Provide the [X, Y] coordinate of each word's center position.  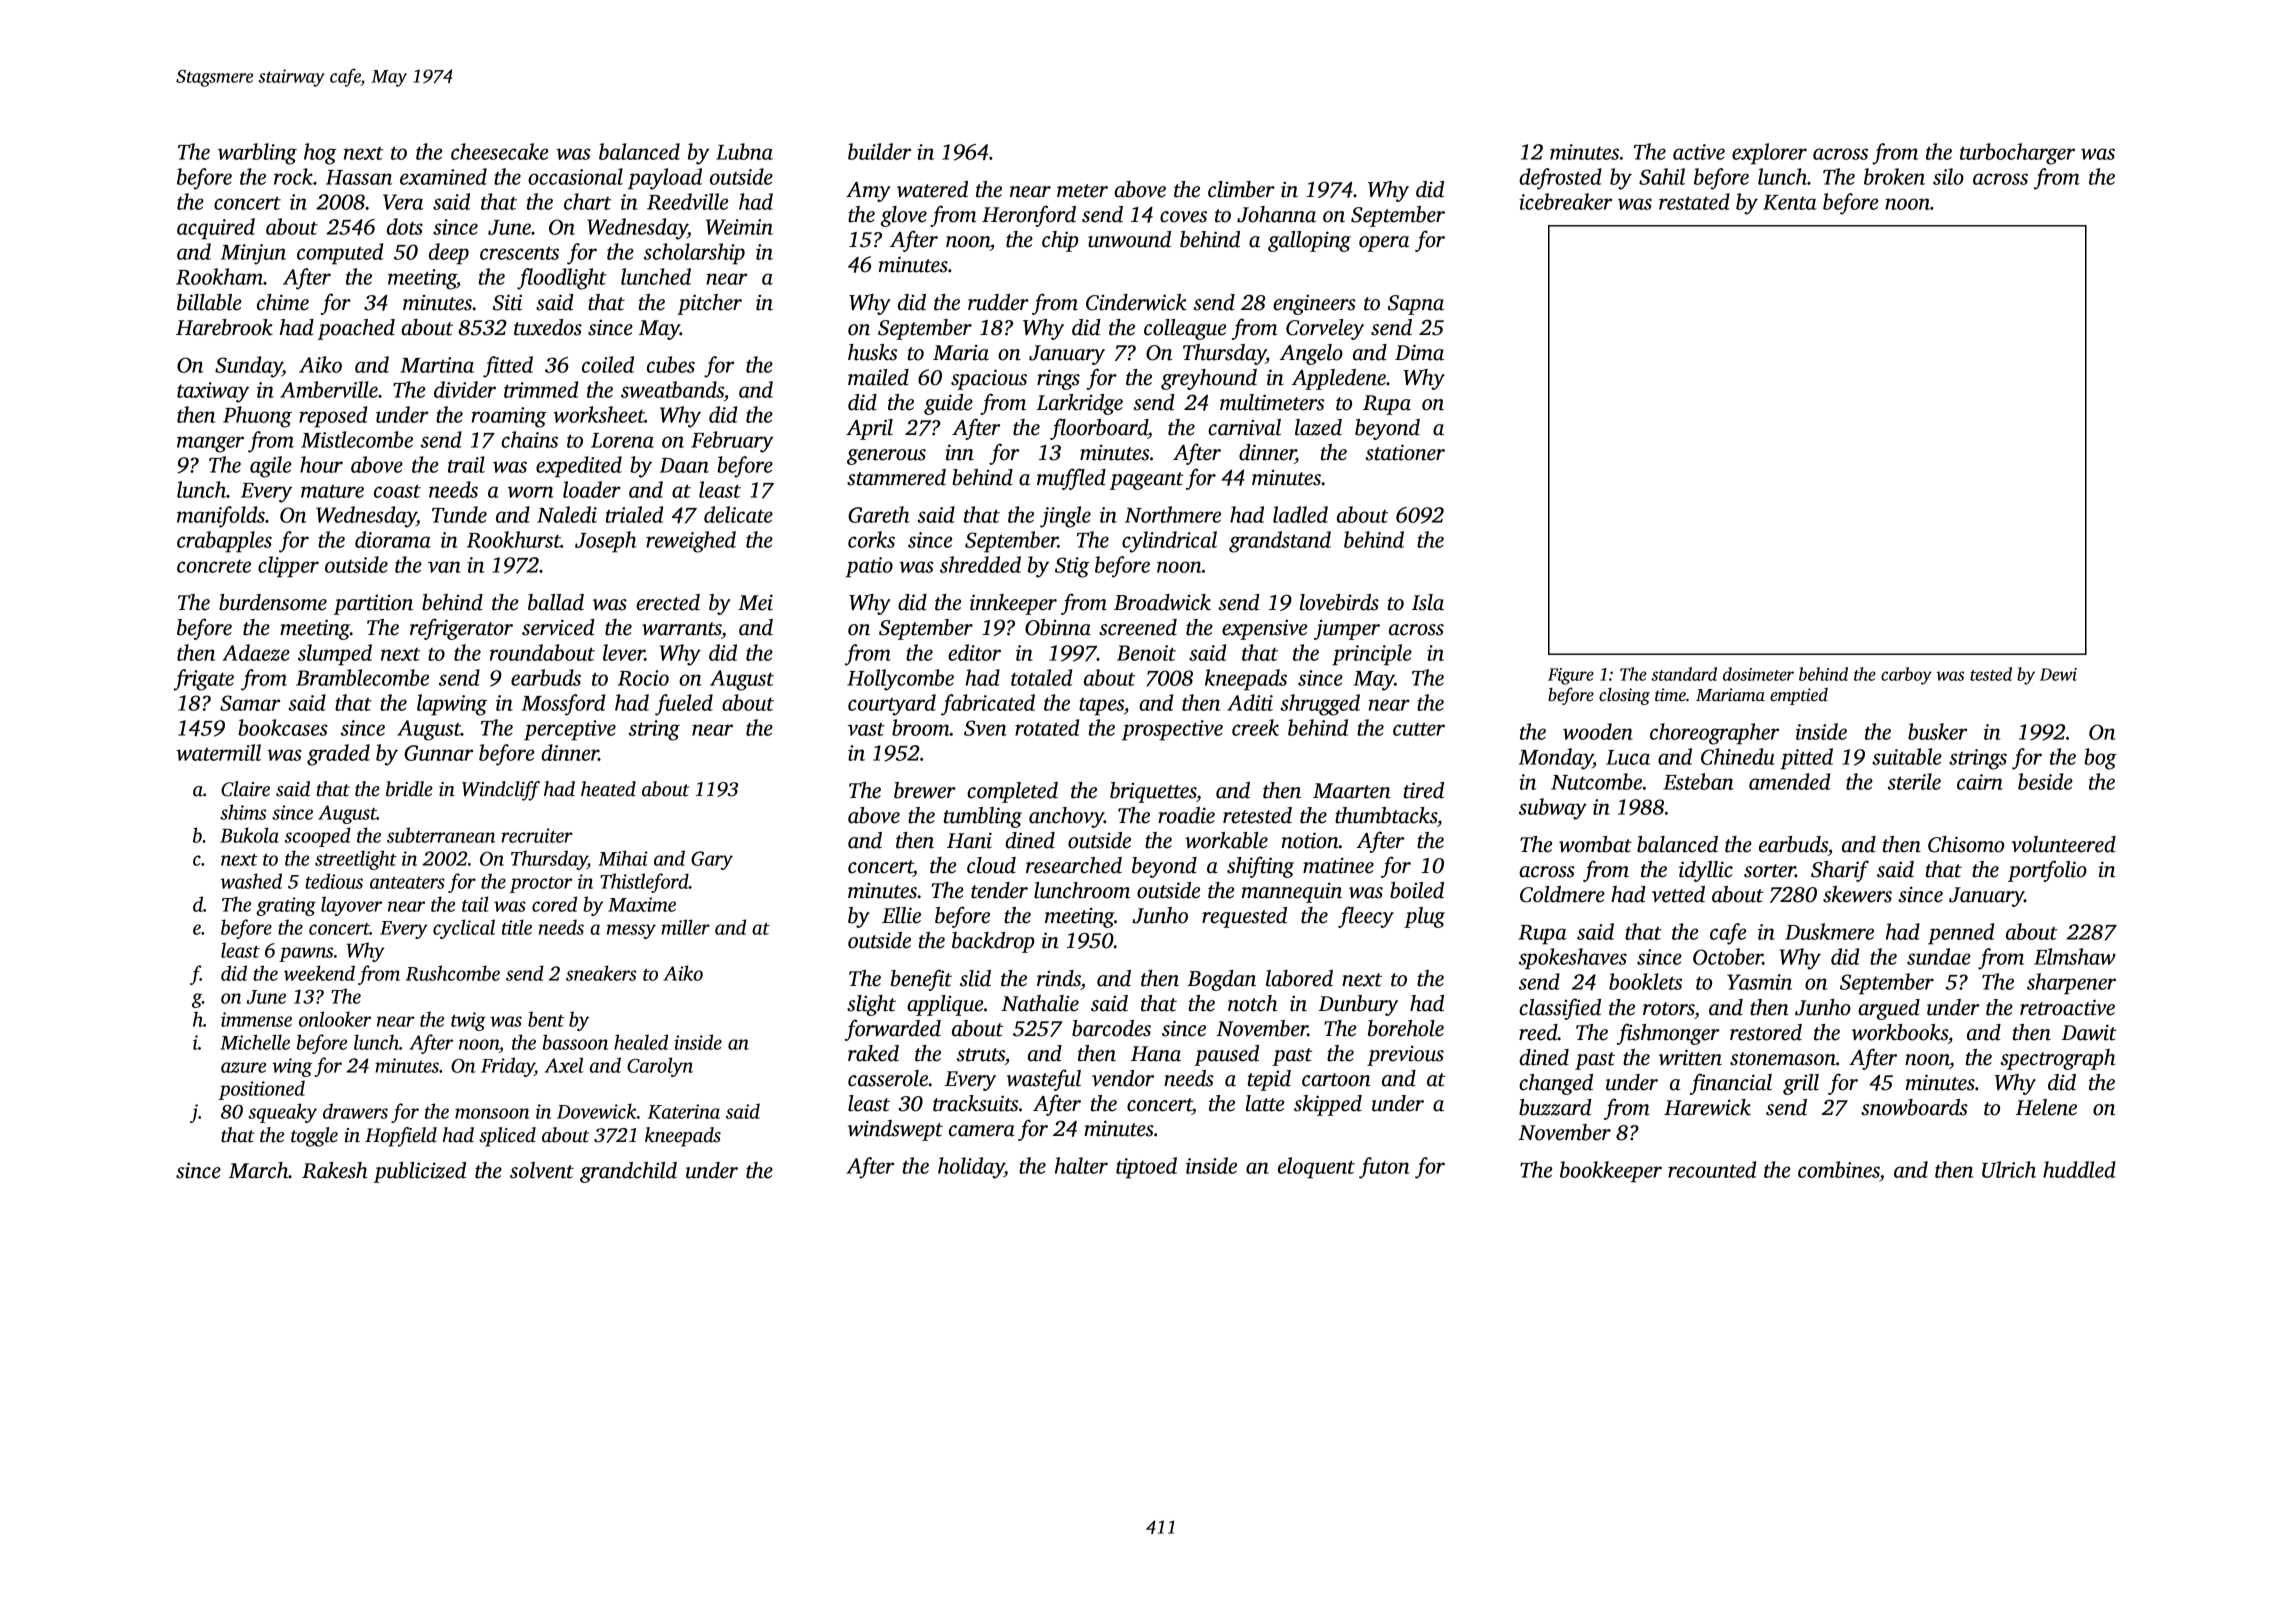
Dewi [2058, 674]
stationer [1405, 452]
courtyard [892, 705]
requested [1244, 917]
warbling [257, 154]
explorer [1769, 154]
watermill [218, 752]
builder [879, 151]
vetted [1678, 894]
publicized [420, 1172]
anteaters [407, 883]
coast [397, 491]
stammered [896, 477]
